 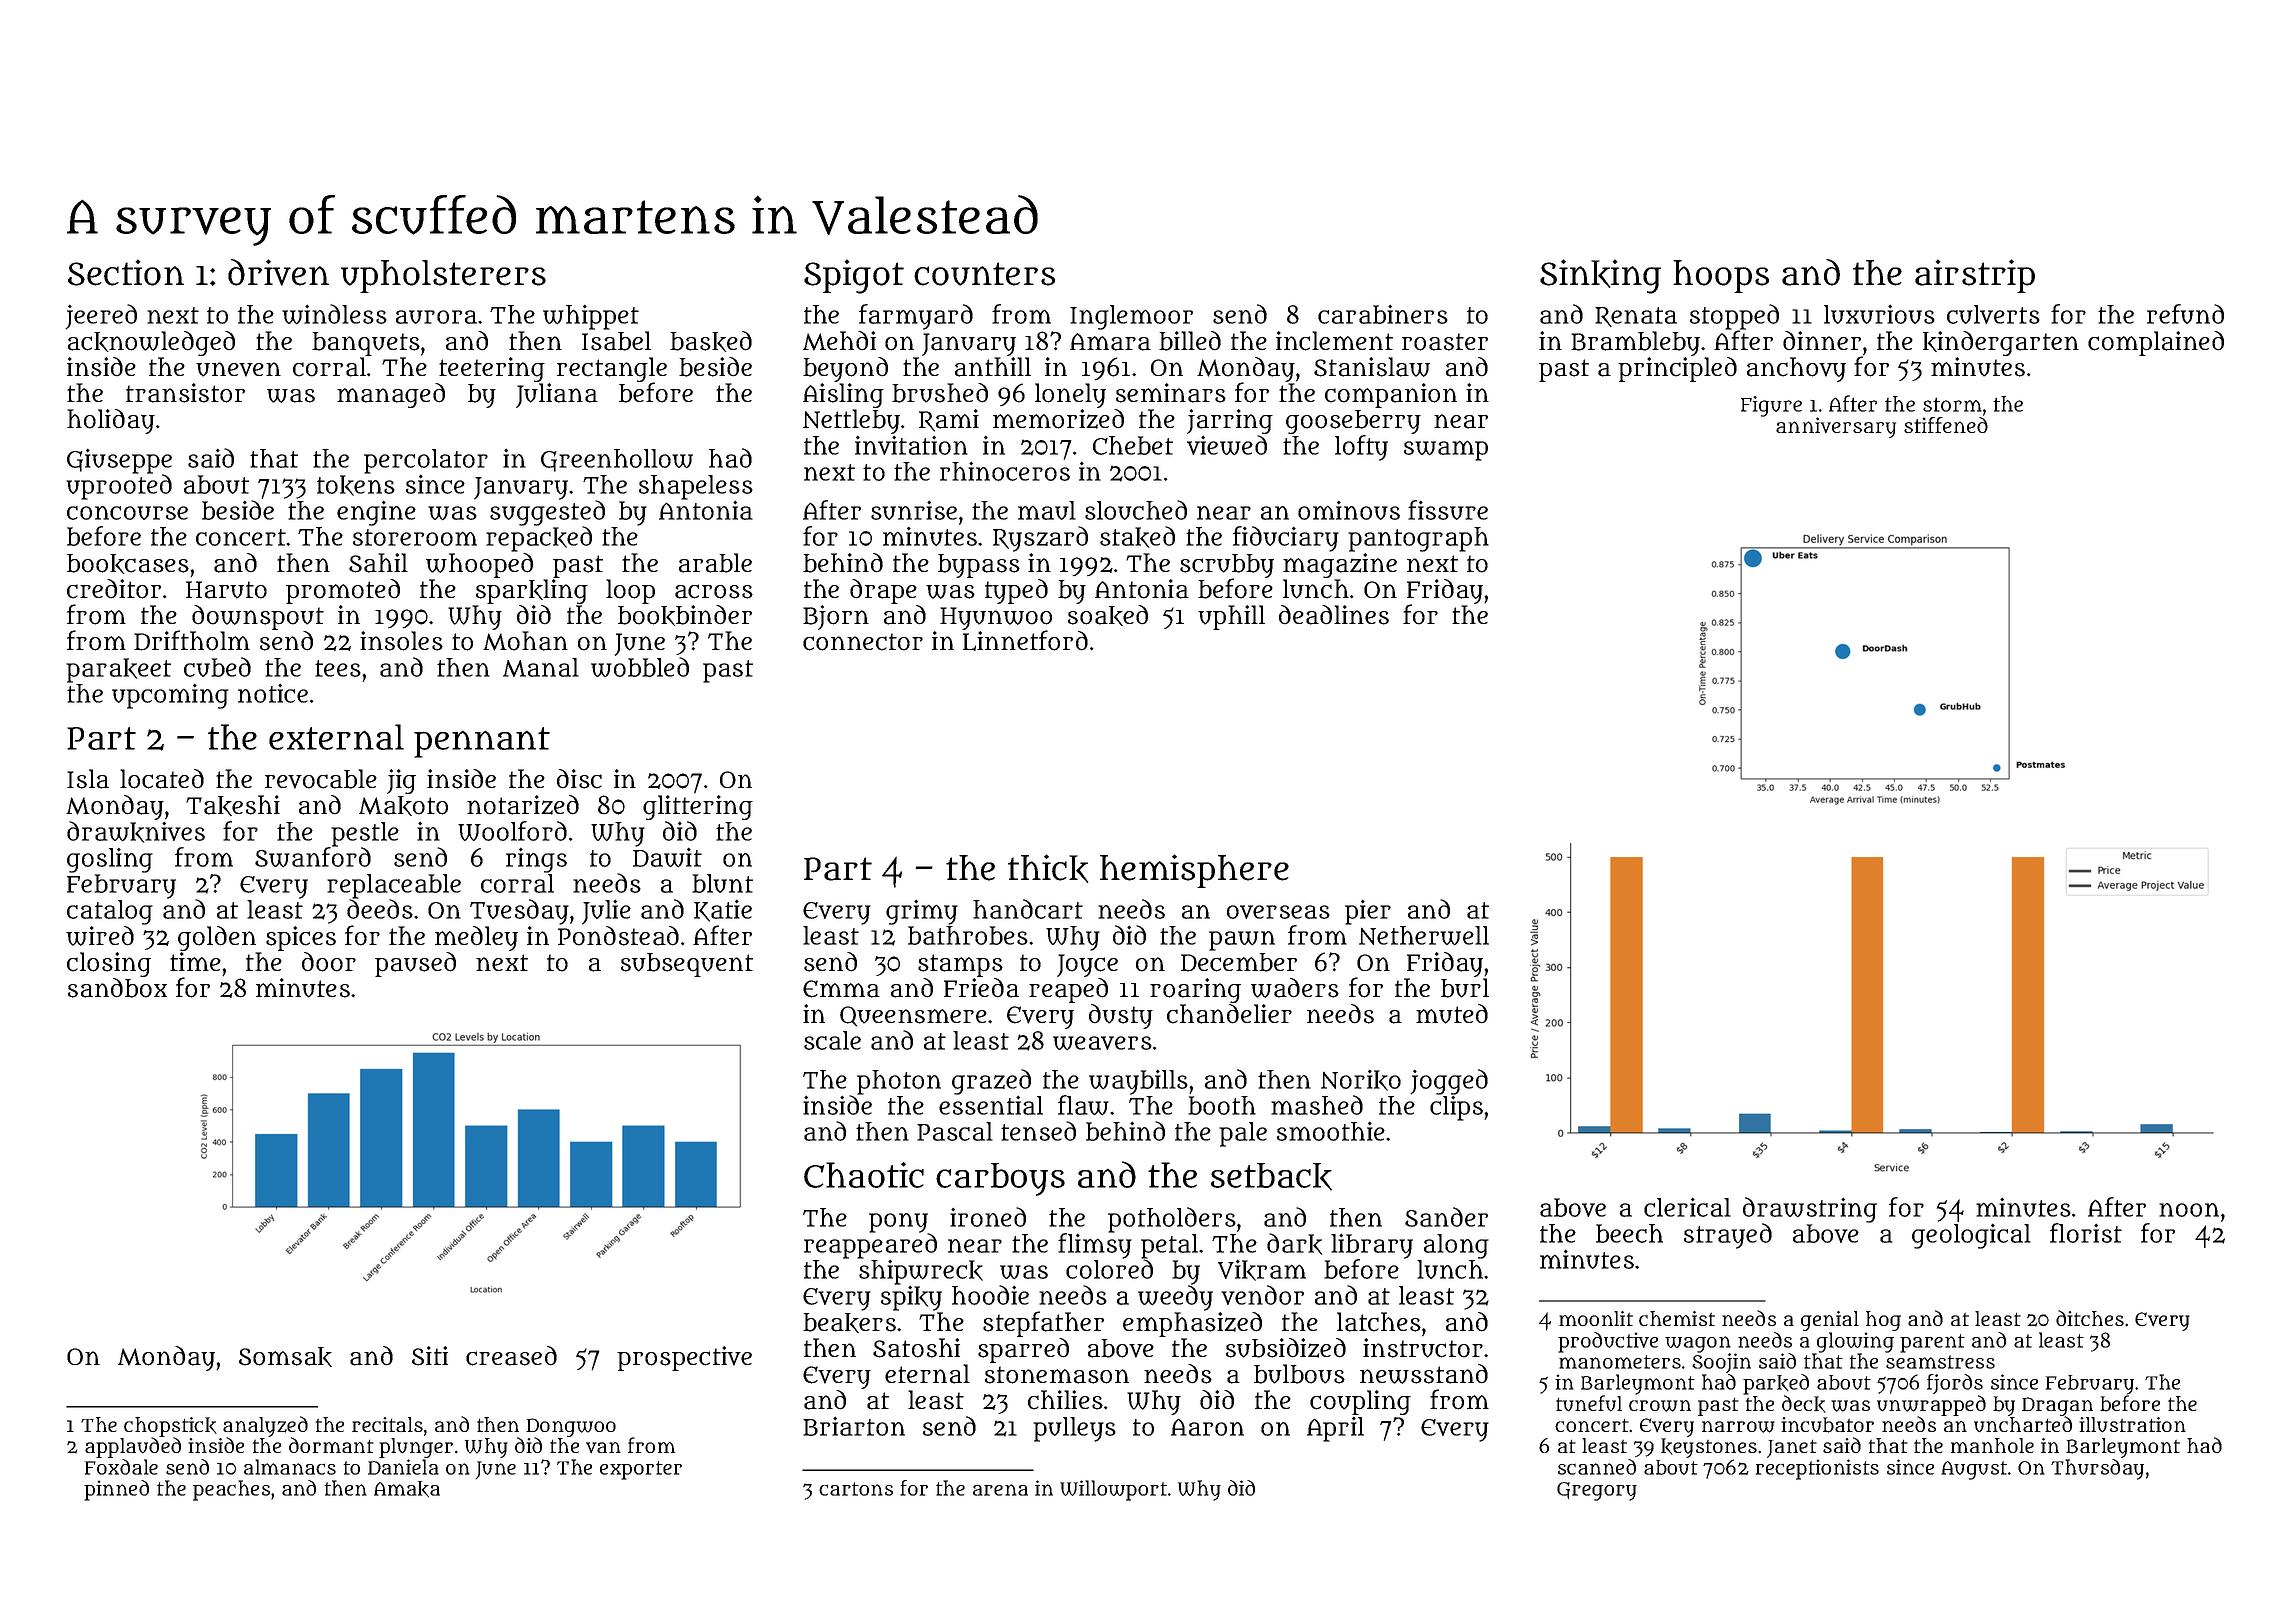 What do you see at coordinates (111, 421) in the page?
I see `holiday` at bounding box center [111, 421].
